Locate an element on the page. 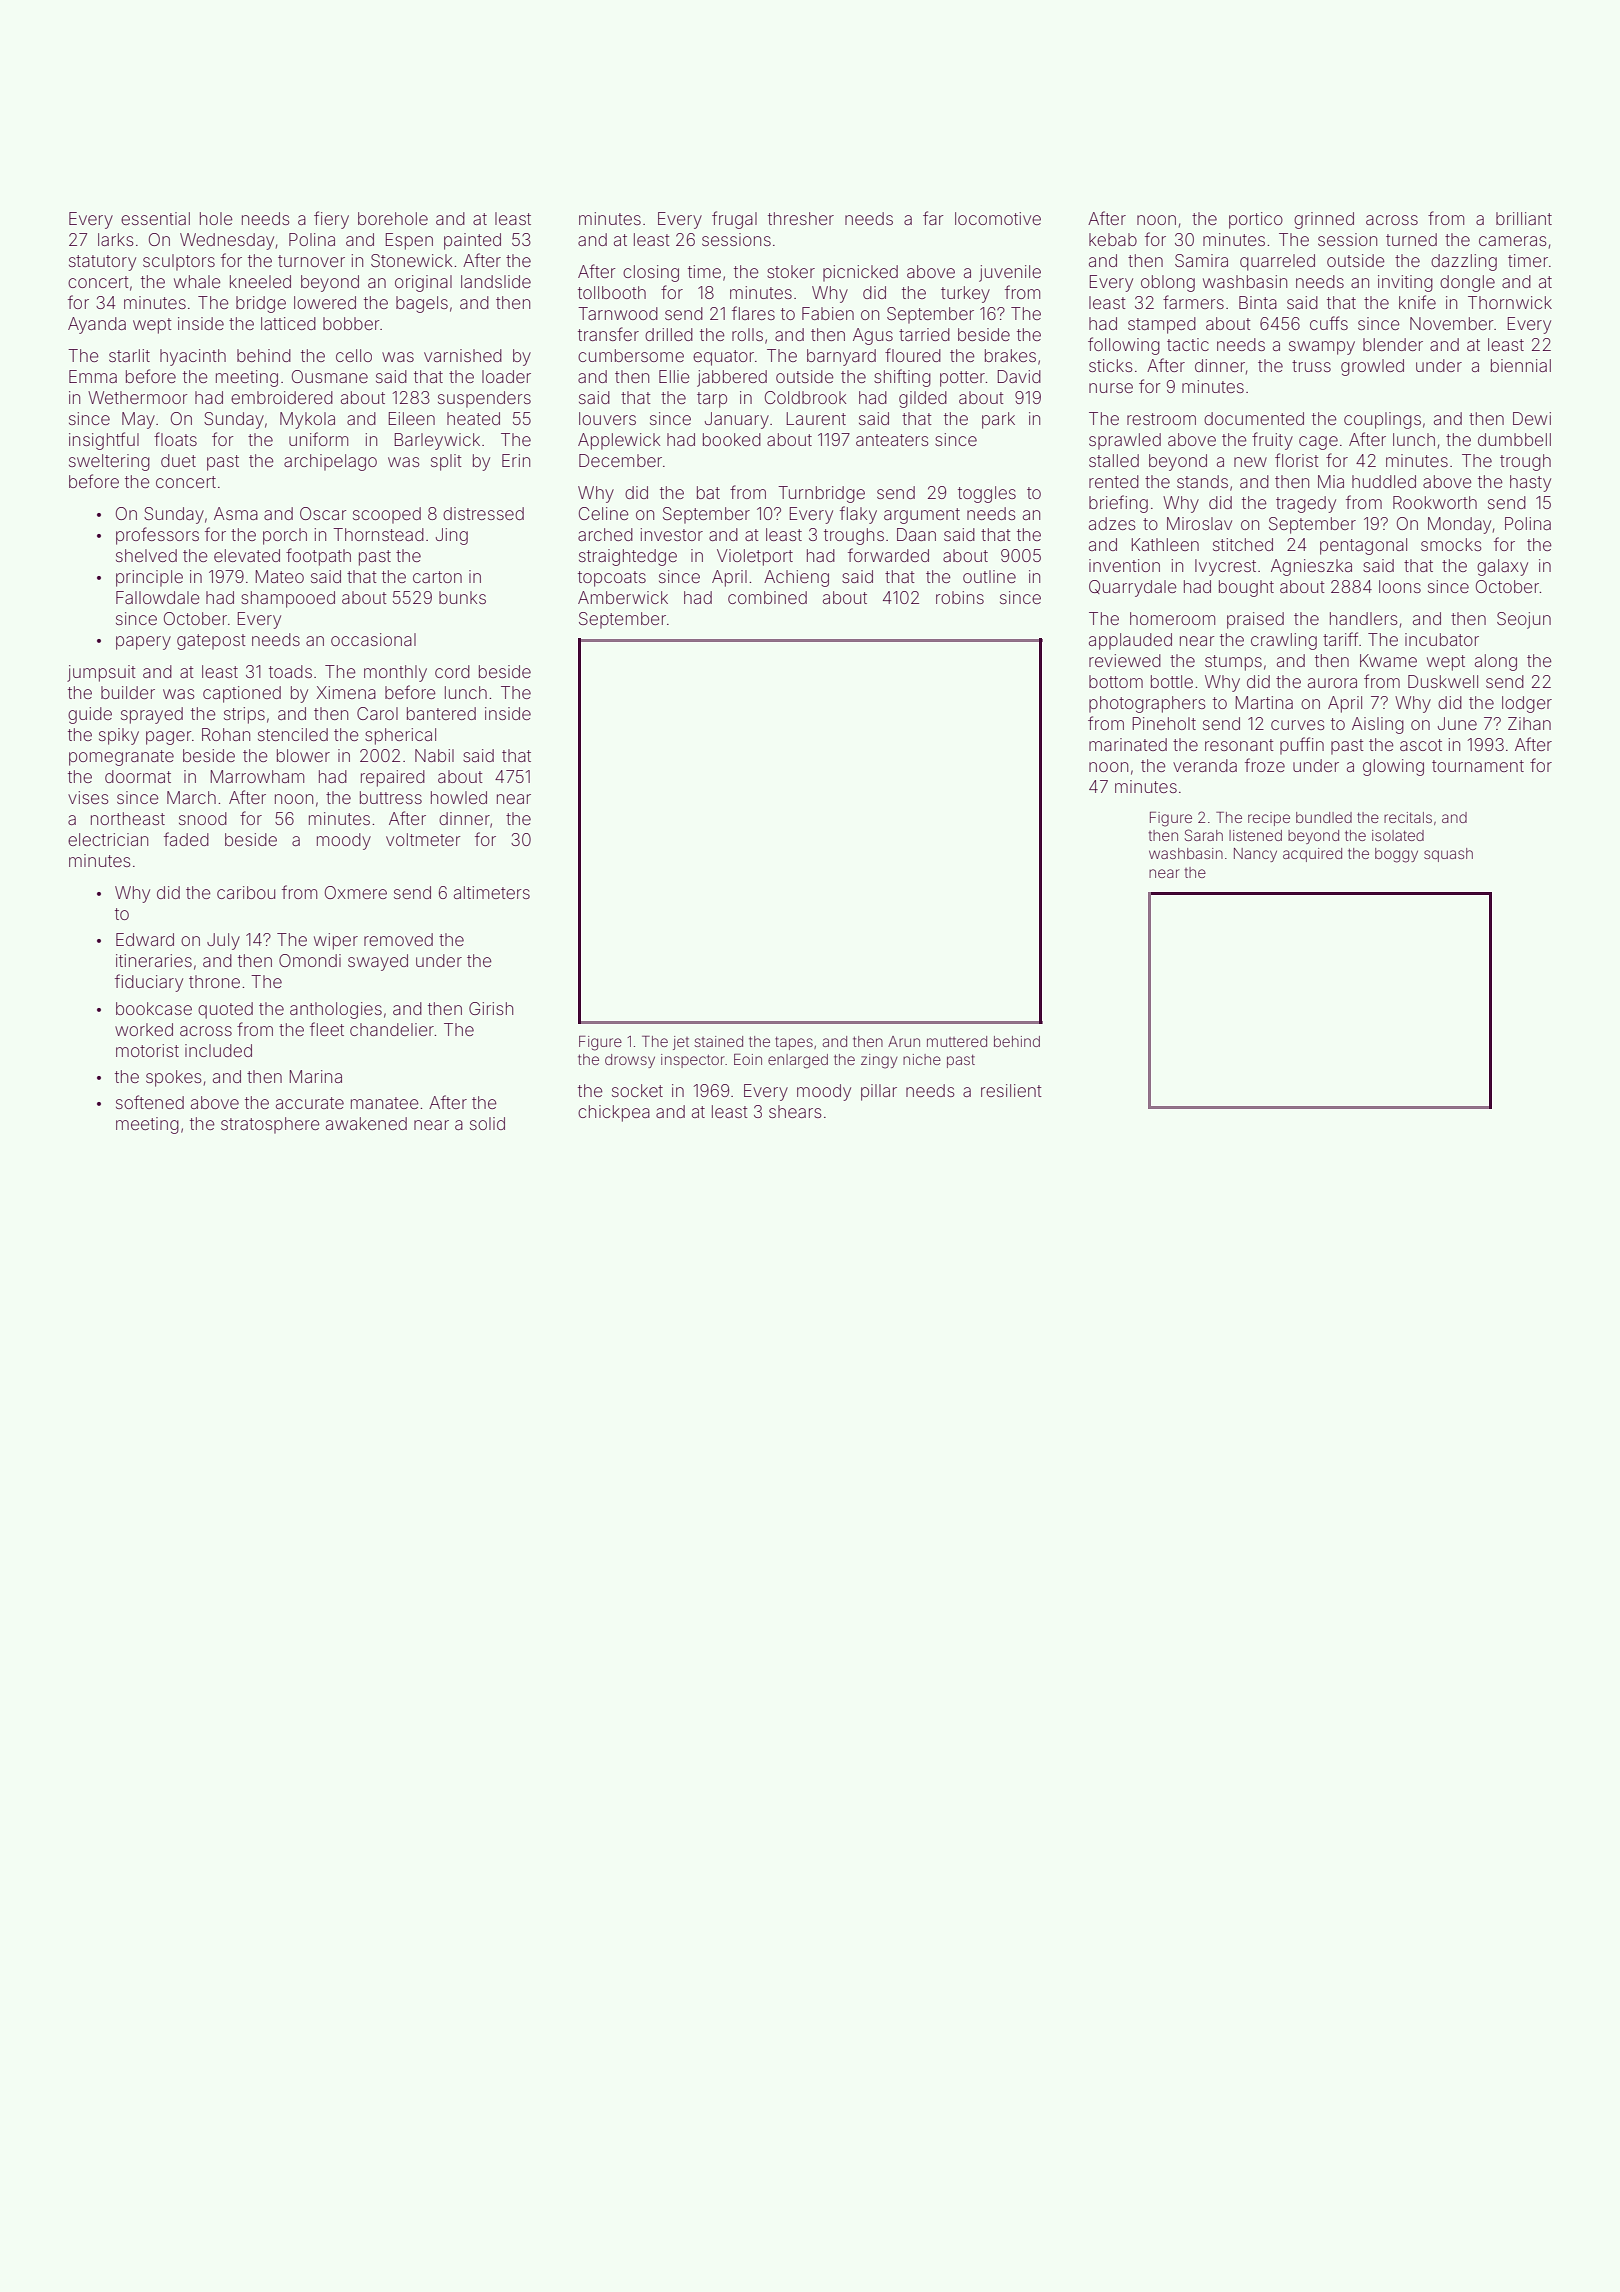  Thornstead is located at coordinates (378, 534).
